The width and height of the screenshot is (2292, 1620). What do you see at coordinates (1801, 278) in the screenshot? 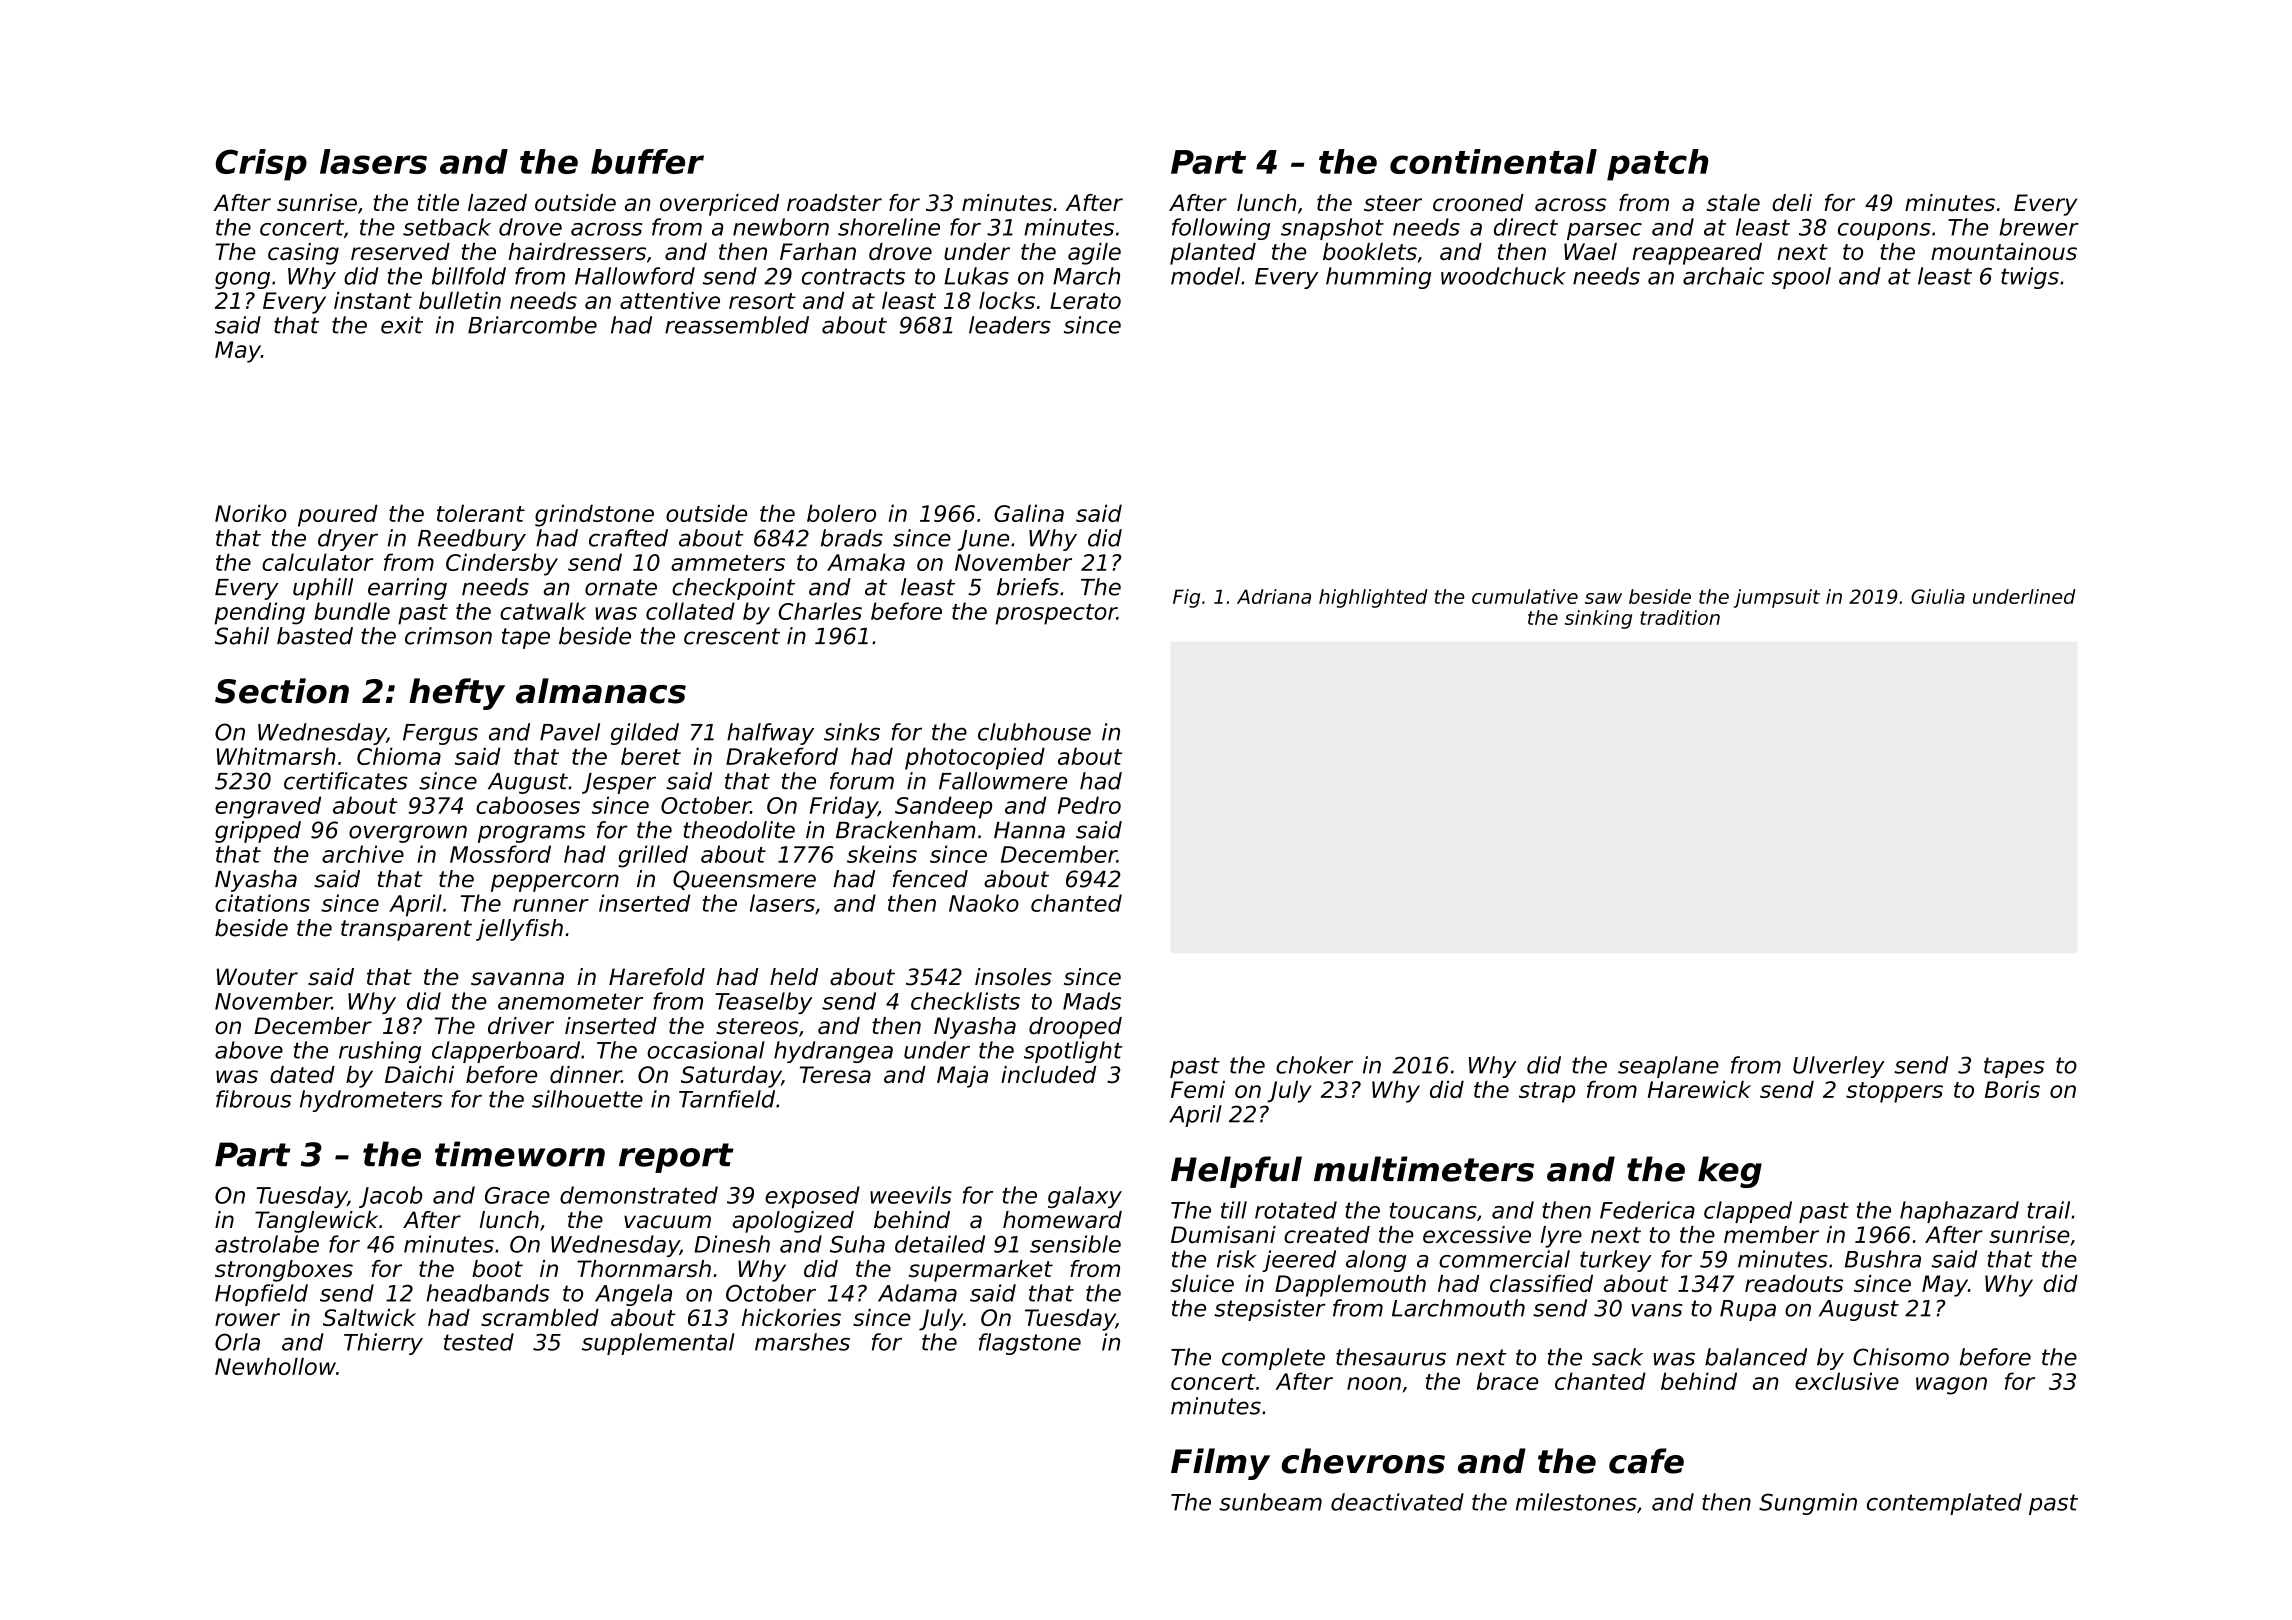
I see `spool` at bounding box center [1801, 278].
